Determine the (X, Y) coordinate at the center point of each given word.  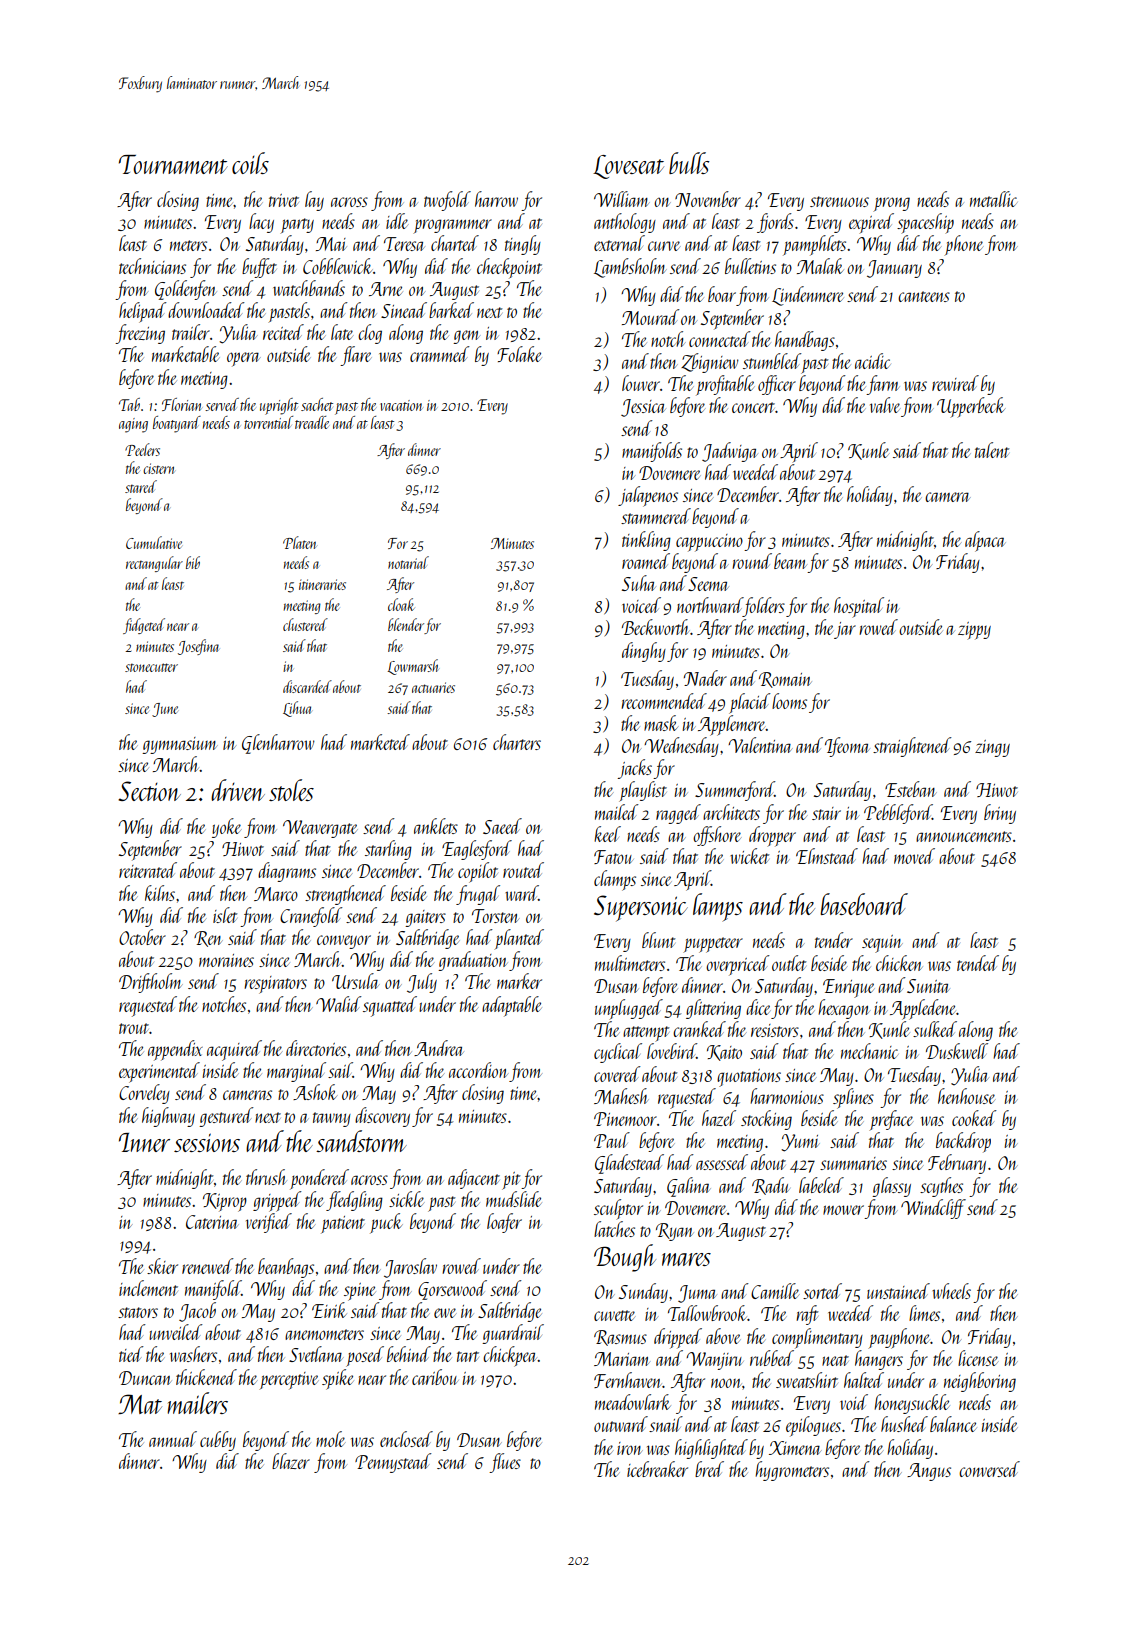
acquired (234, 1050)
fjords (775, 223)
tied (131, 1354)
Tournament (173, 164)
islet (225, 915)
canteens (924, 296)
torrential (268, 422)
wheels (951, 1291)
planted (519, 939)
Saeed (502, 826)
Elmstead (827, 856)
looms (789, 701)
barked (451, 310)
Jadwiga (730, 452)
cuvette (614, 1315)
